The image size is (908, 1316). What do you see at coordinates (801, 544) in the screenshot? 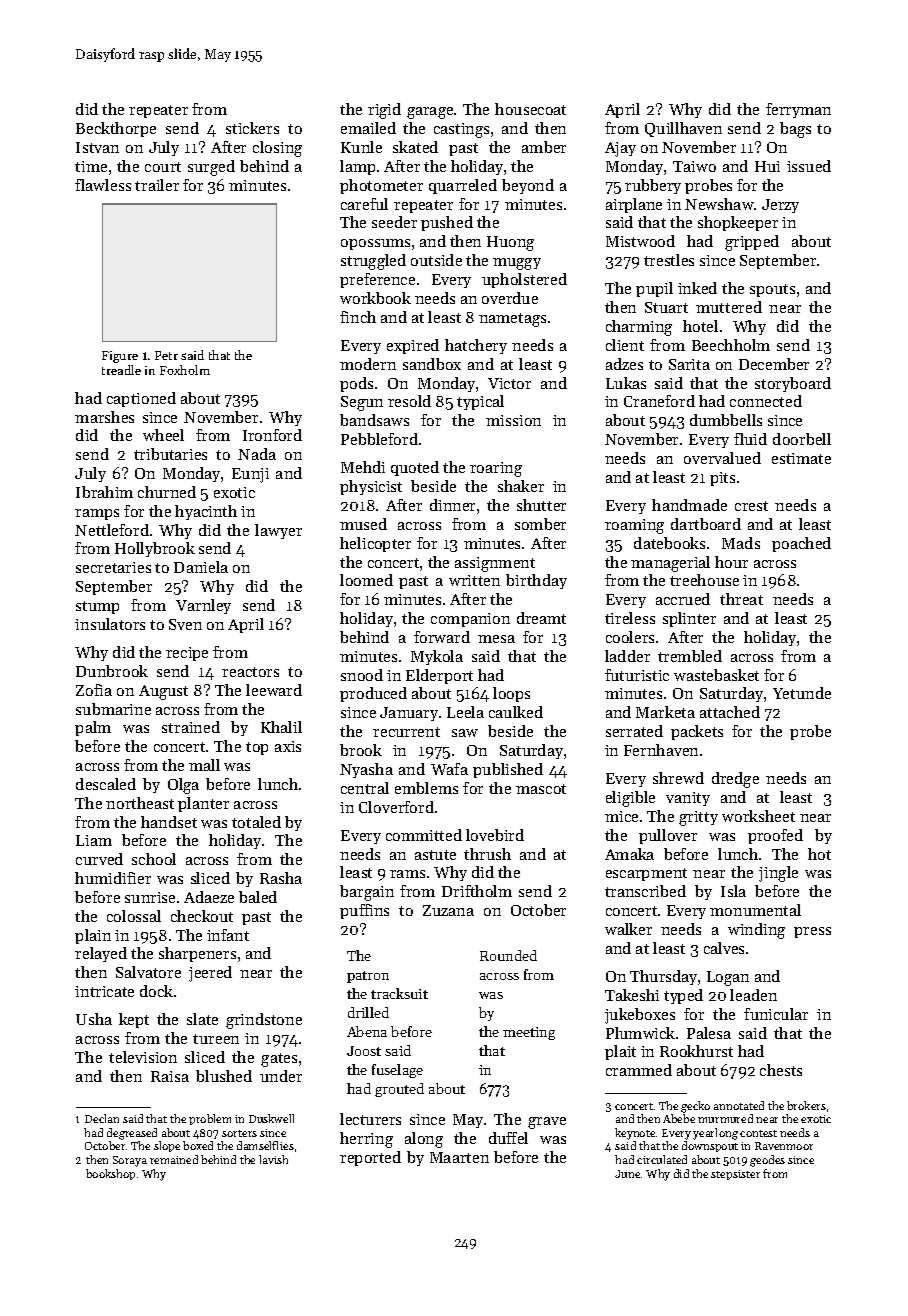
I see `poached` at bounding box center [801, 544].
